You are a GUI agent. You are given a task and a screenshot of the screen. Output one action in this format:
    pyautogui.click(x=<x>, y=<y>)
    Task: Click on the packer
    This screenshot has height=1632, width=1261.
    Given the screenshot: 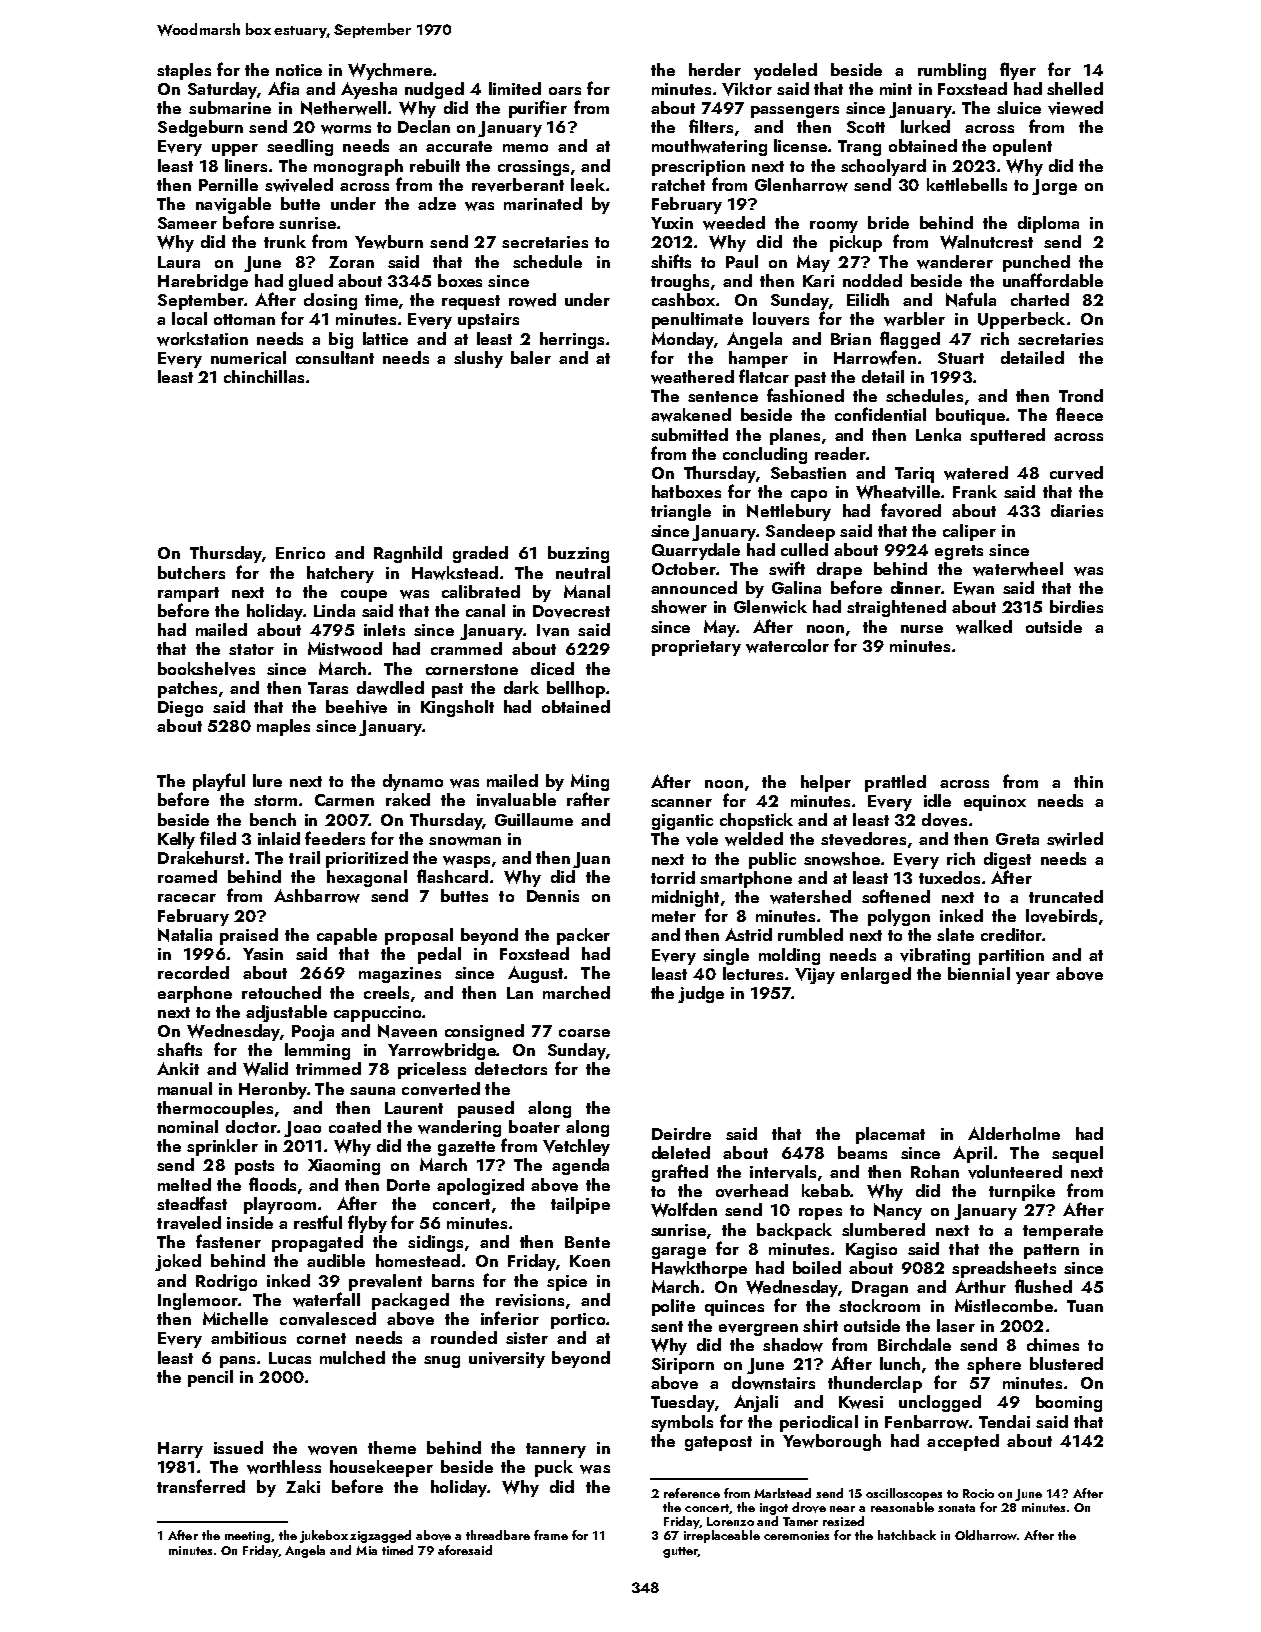 What is the action you would take?
    pyautogui.click(x=583, y=936)
